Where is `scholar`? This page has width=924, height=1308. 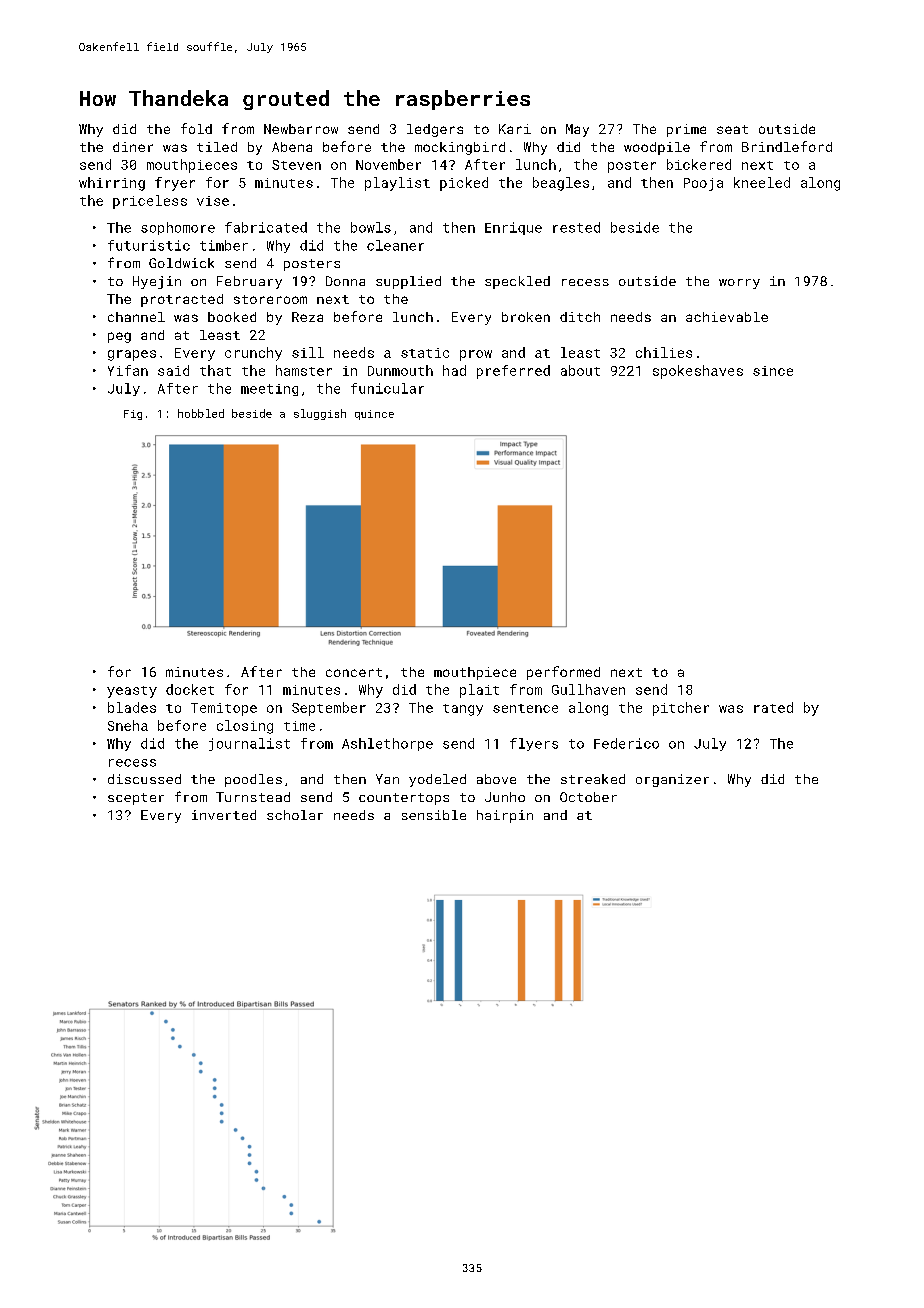
scholar is located at coordinates (295, 815).
